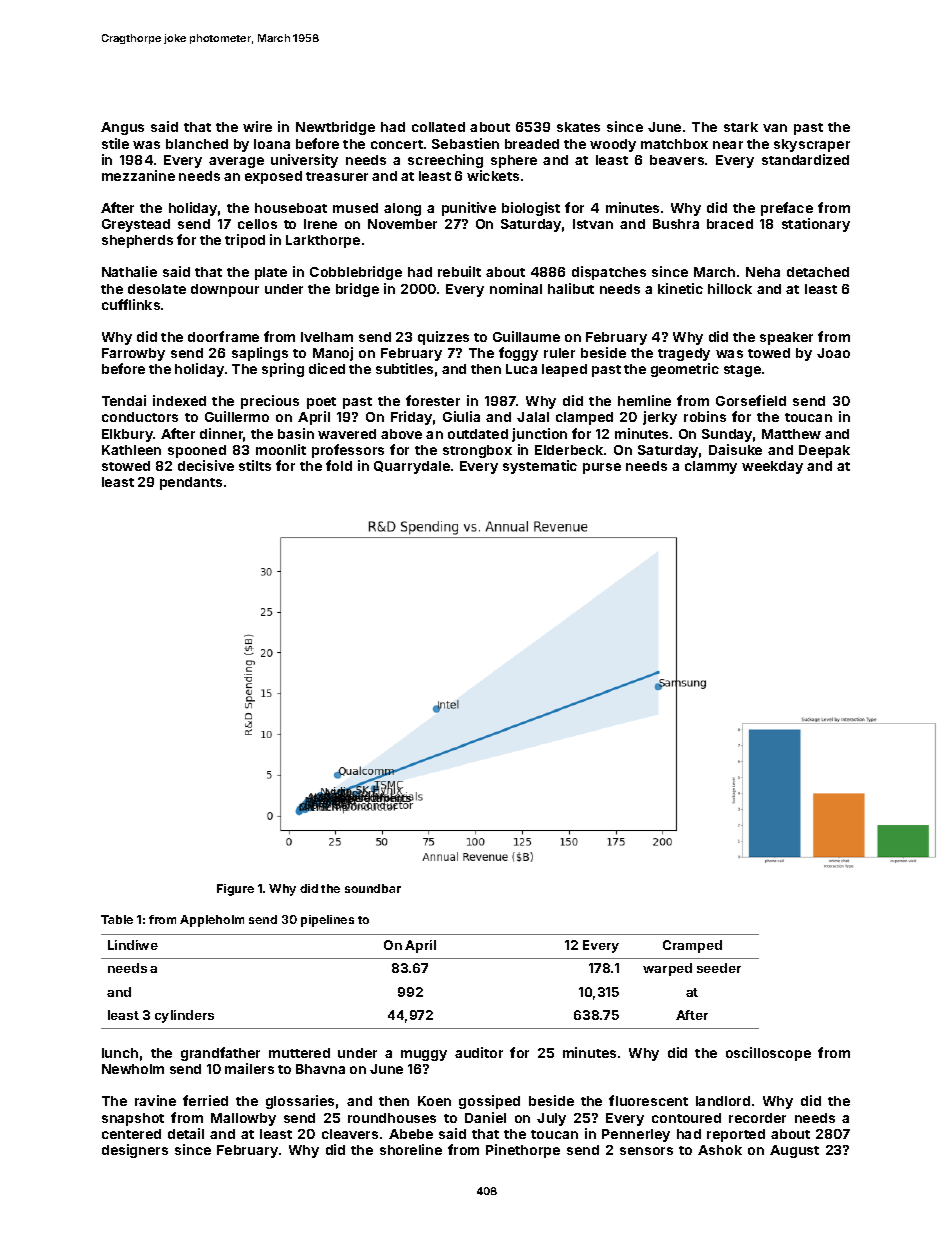 This screenshot has width=952, height=1233. Describe the element at coordinates (660, 418) in the screenshot. I see `jerky` at that location.
